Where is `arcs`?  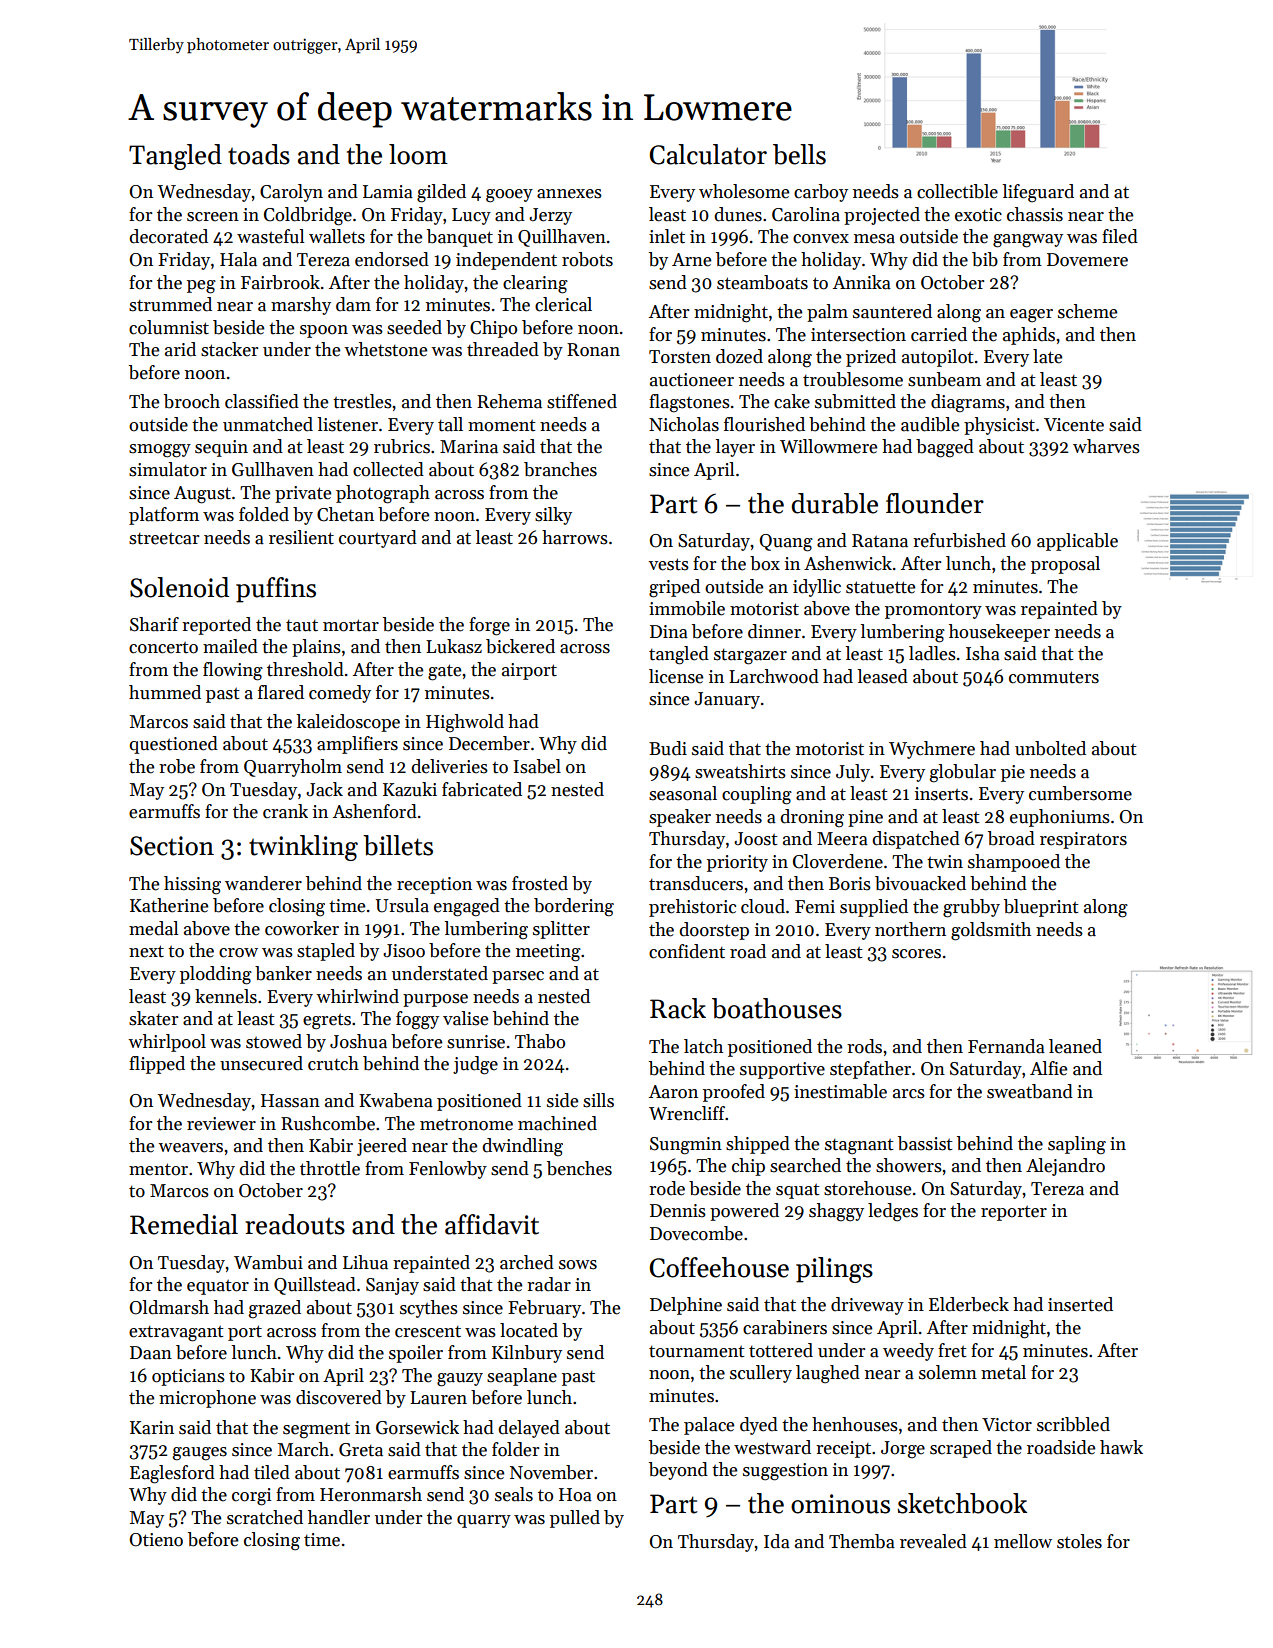
arcs is located at coordinates (909, 1094).
